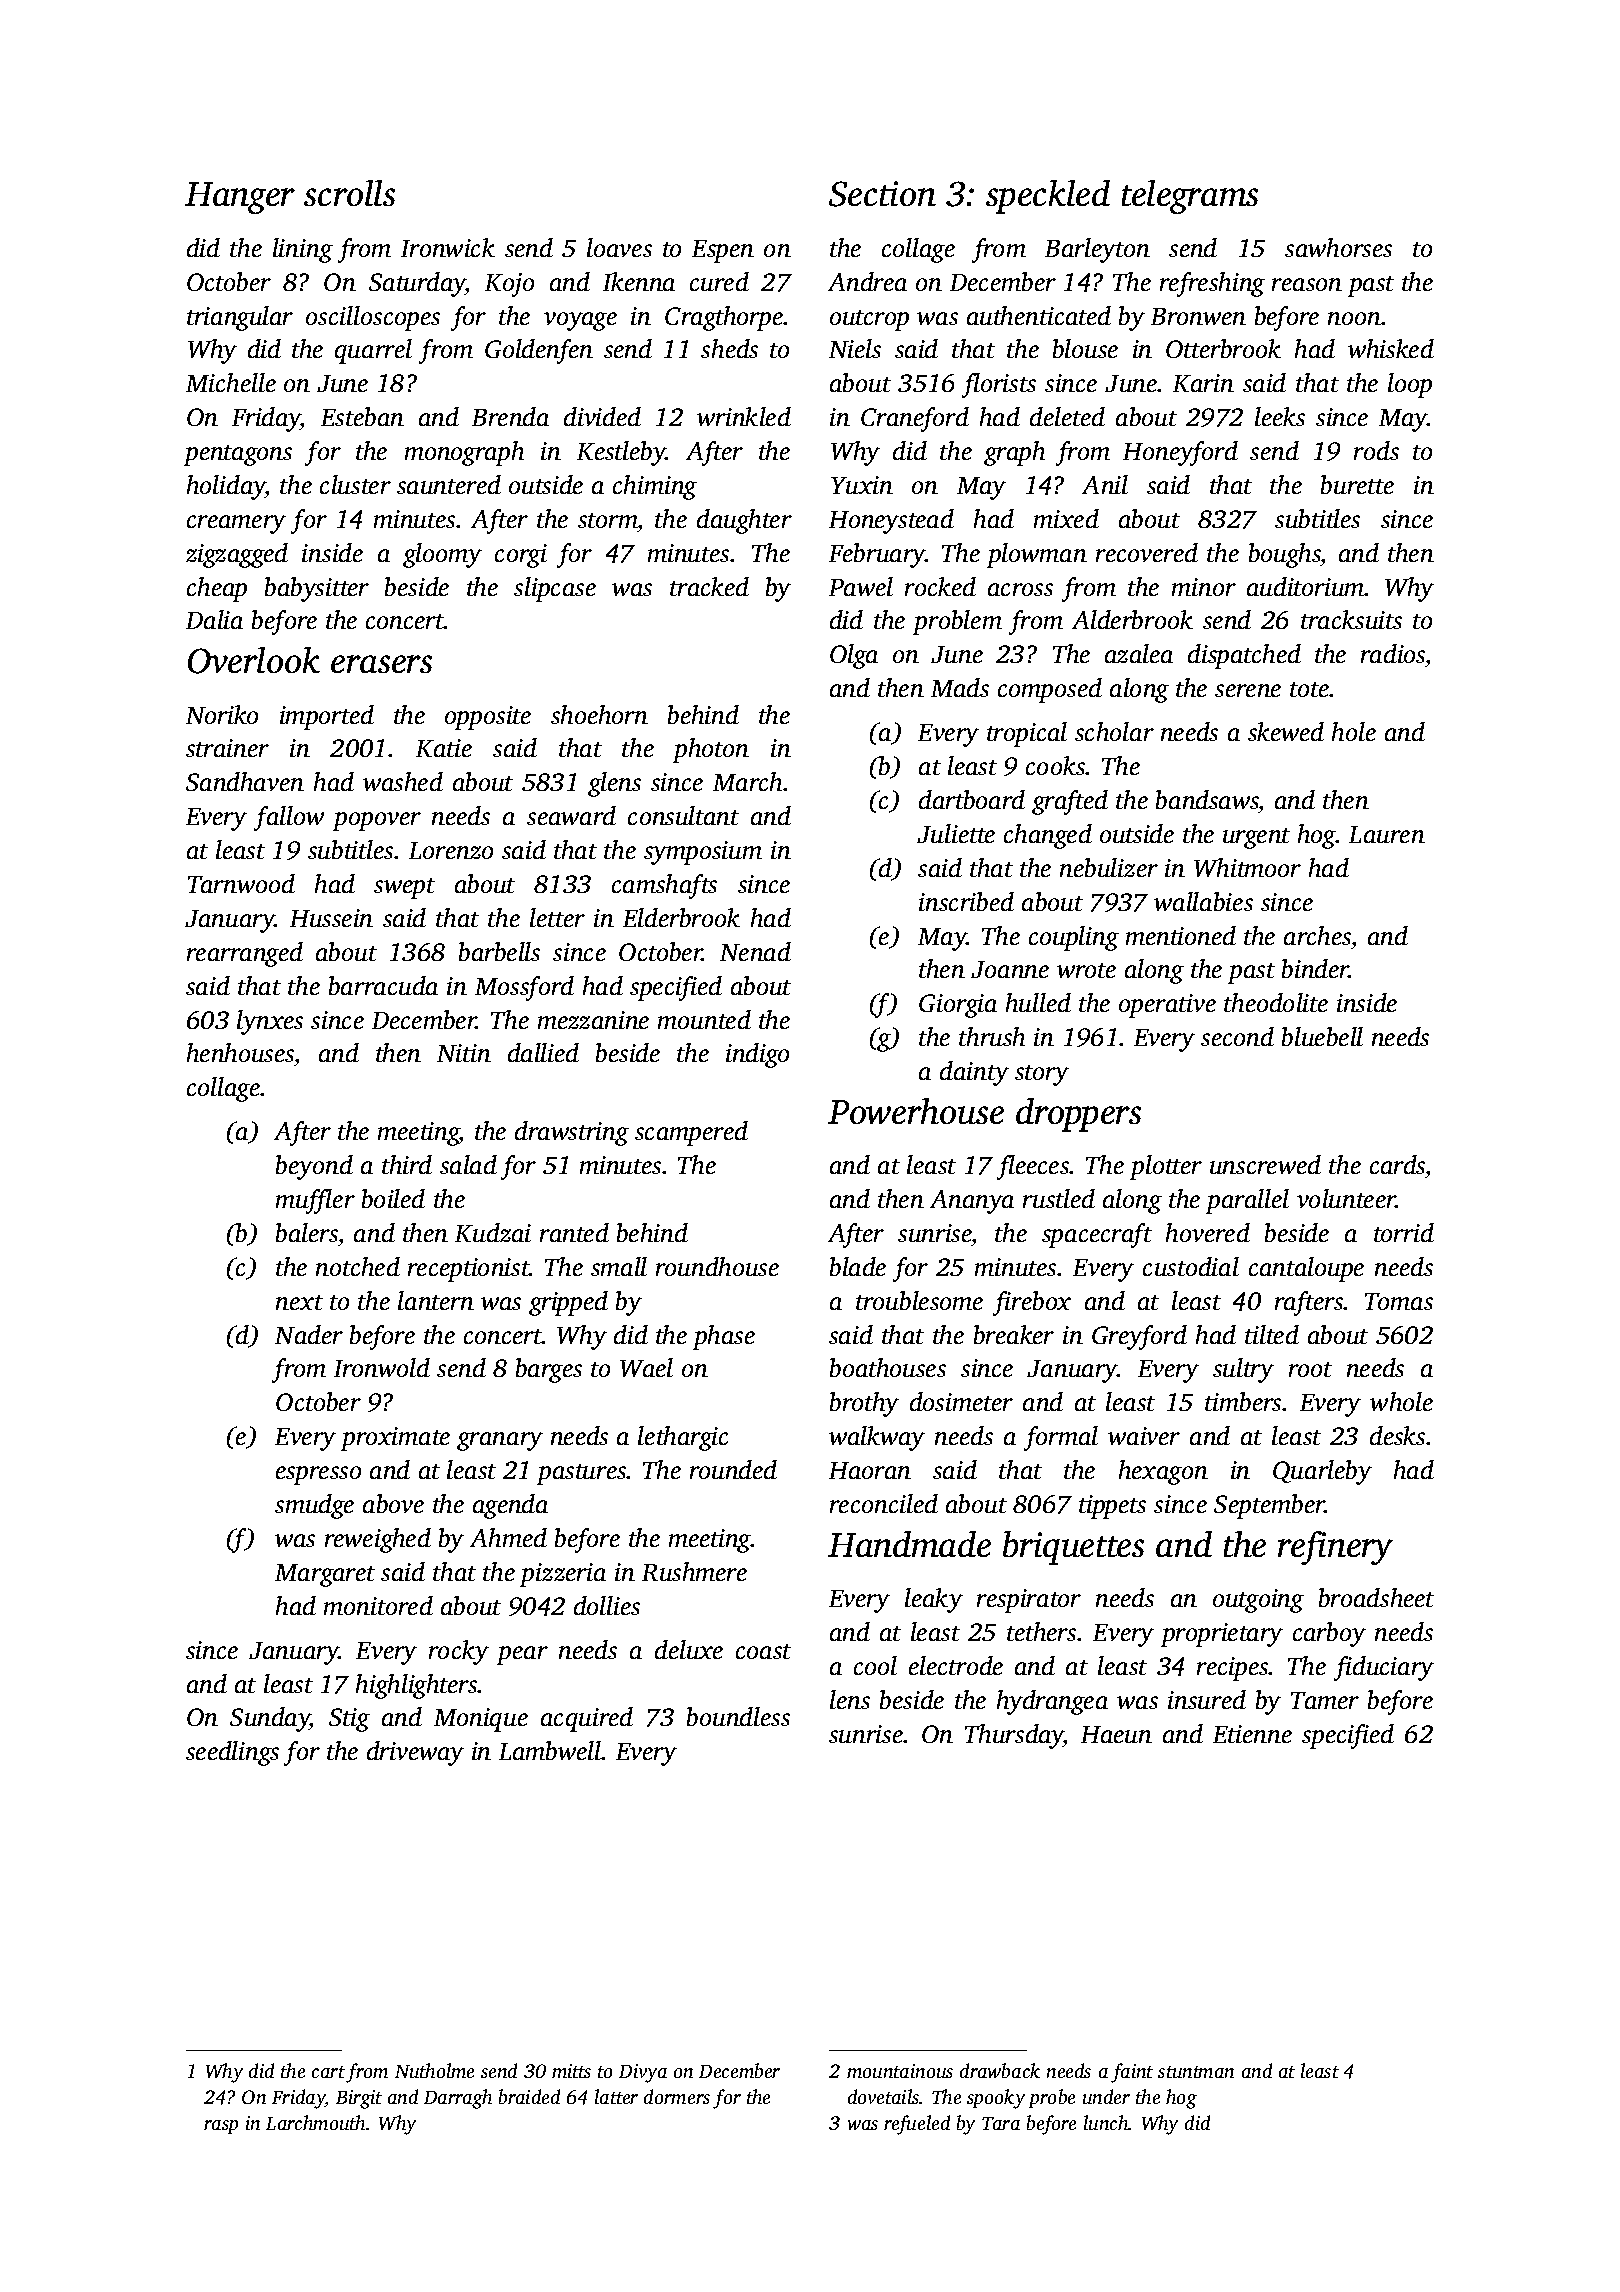  What do you see at coordinates (378, 1605) in the image?
I see `monitored` at bounding box center [378, 1605].
